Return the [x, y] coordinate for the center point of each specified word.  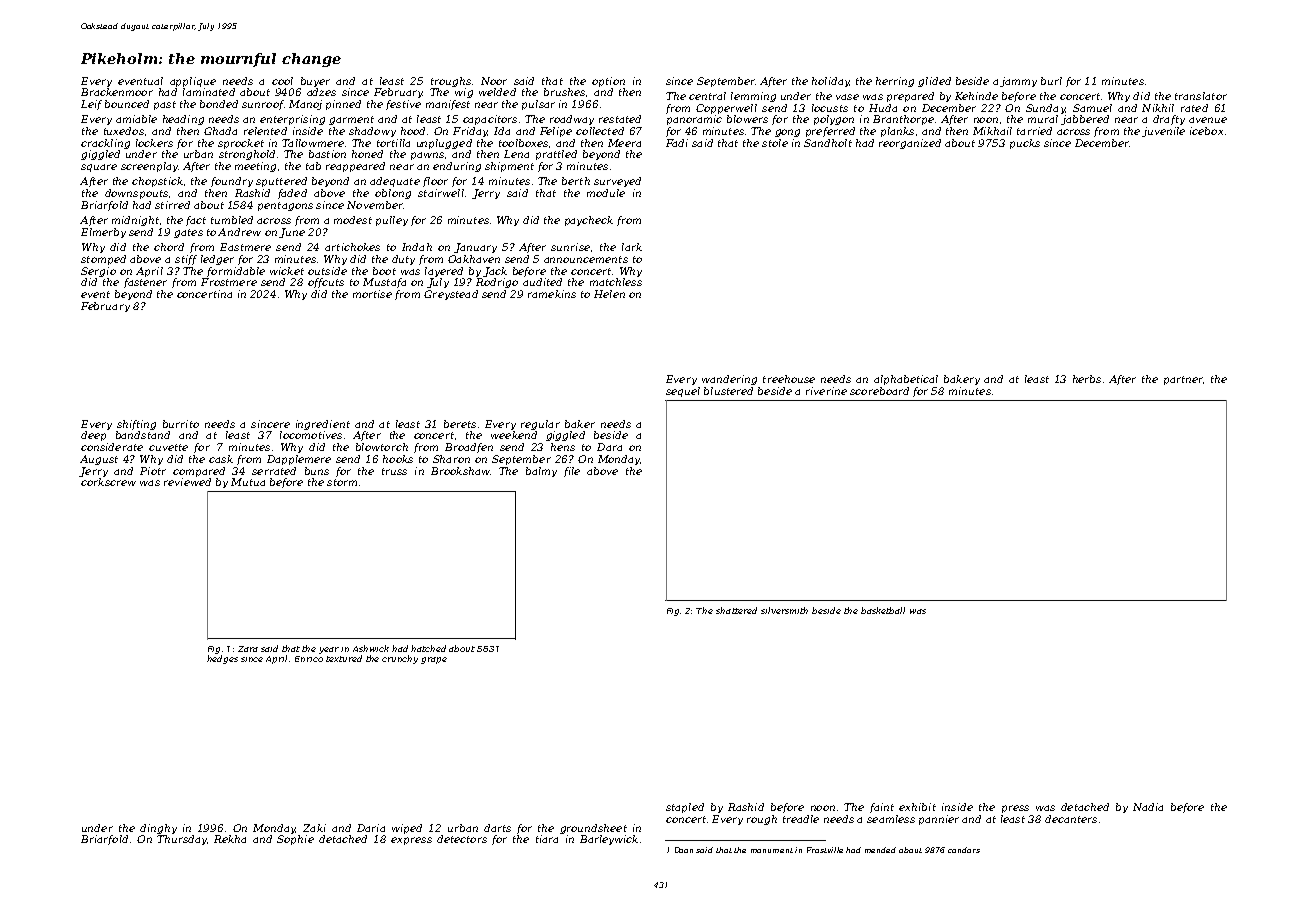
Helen [609, 294]
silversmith [784, 610]
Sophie [295, 840]
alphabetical [906, 380]
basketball [883, 610]
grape [434, 660]
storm [342, 482]
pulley [392, 221]
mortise [372, 294]
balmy [541, 472]
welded [497, 92]
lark [632, 247]
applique [193, 82]
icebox [1206, 131]
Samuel [1092, 108]
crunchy [400, 659]
